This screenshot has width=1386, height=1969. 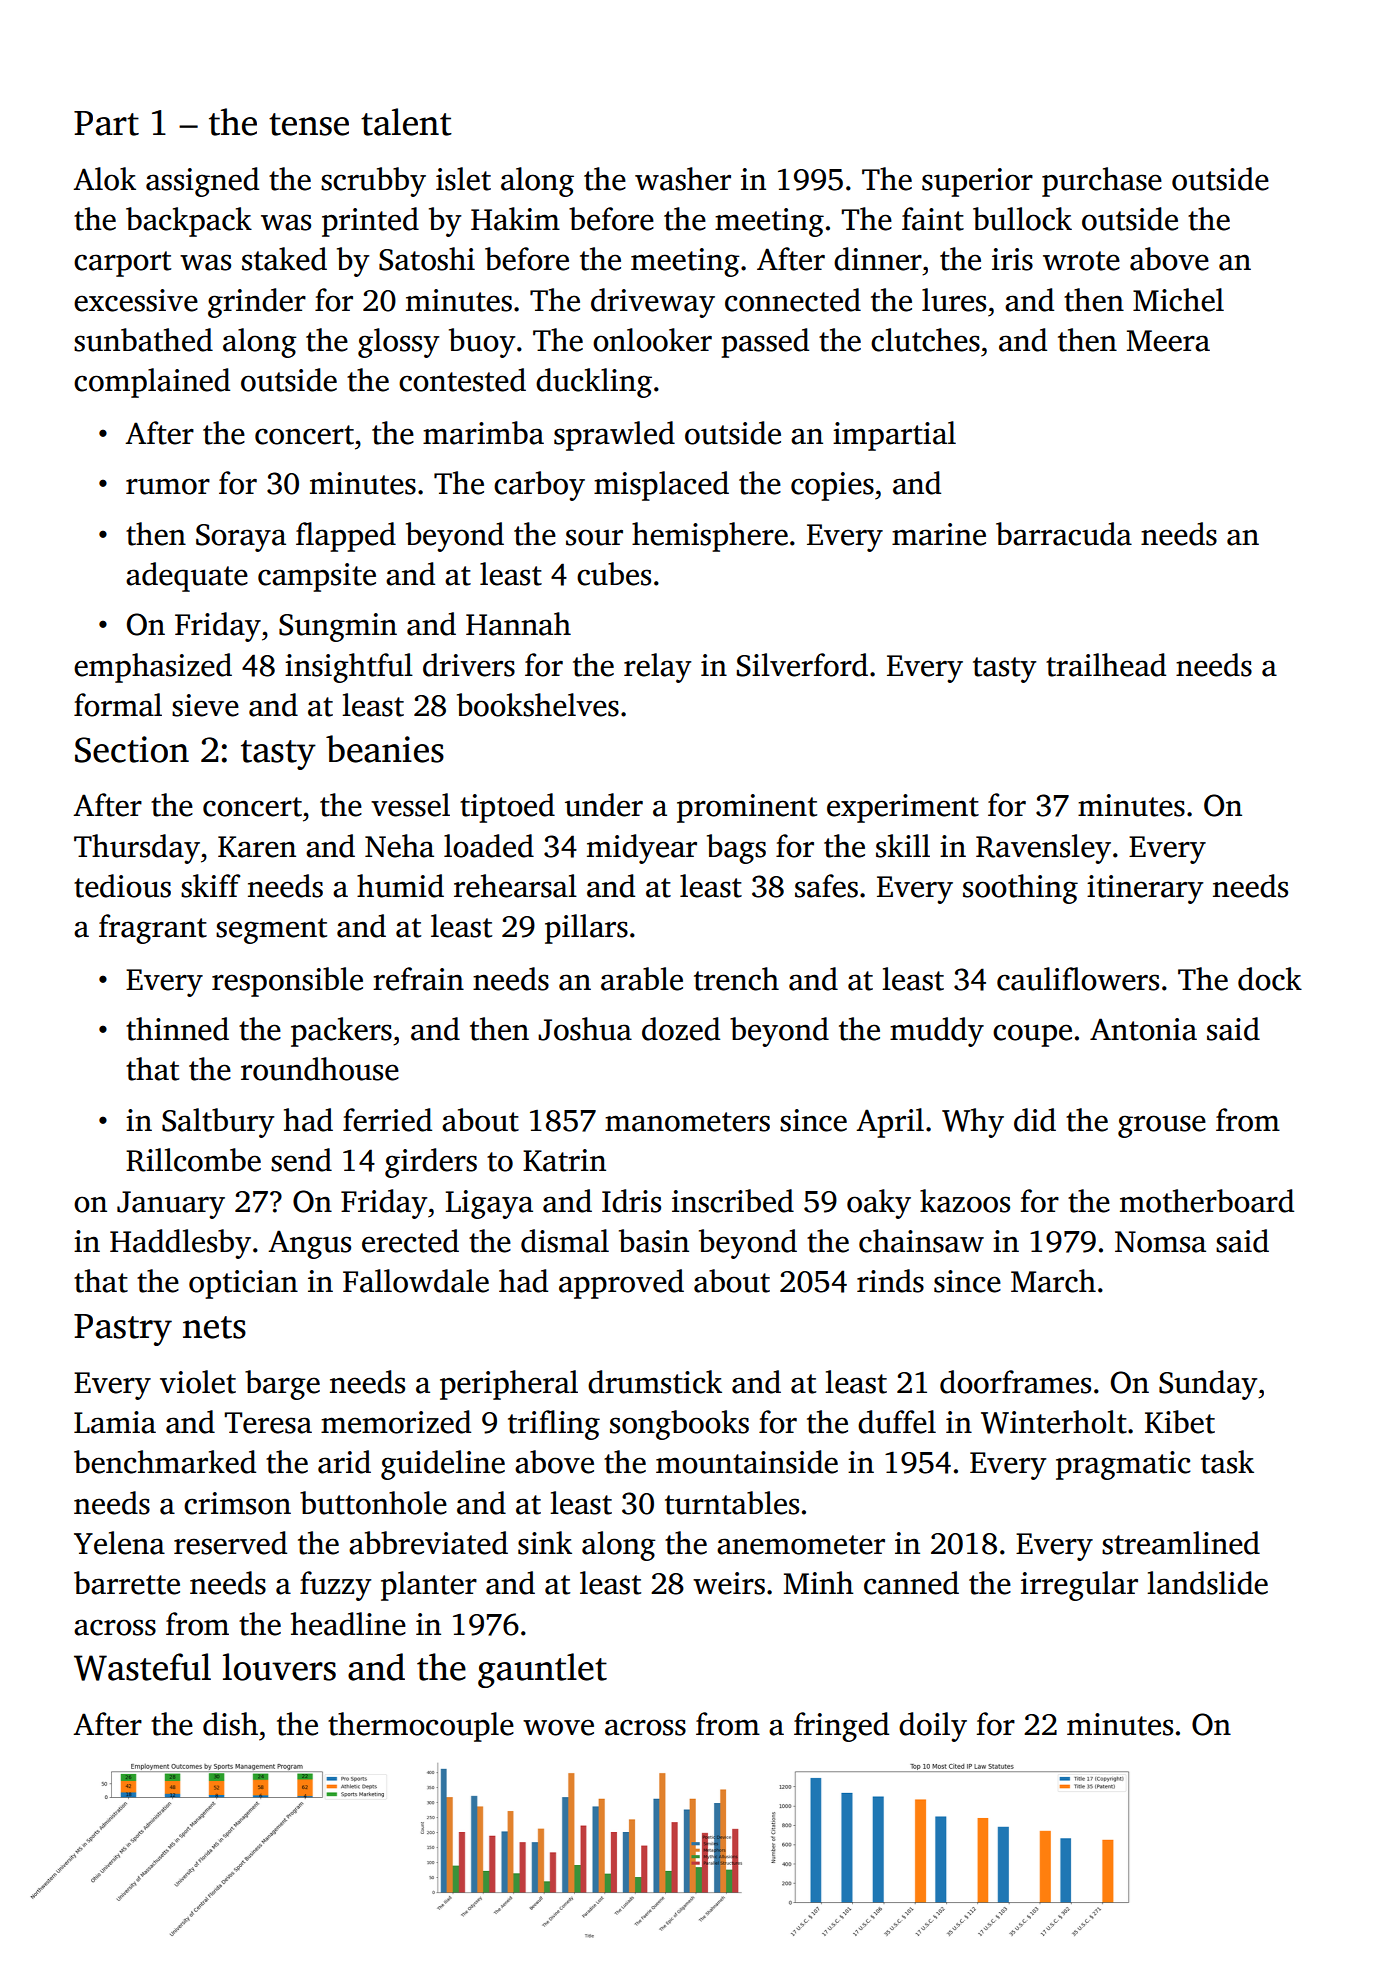 What do you see at coordinates (554, 1425) in the screenshot?
I see `trifling` at bounding box center [554, 1425].
